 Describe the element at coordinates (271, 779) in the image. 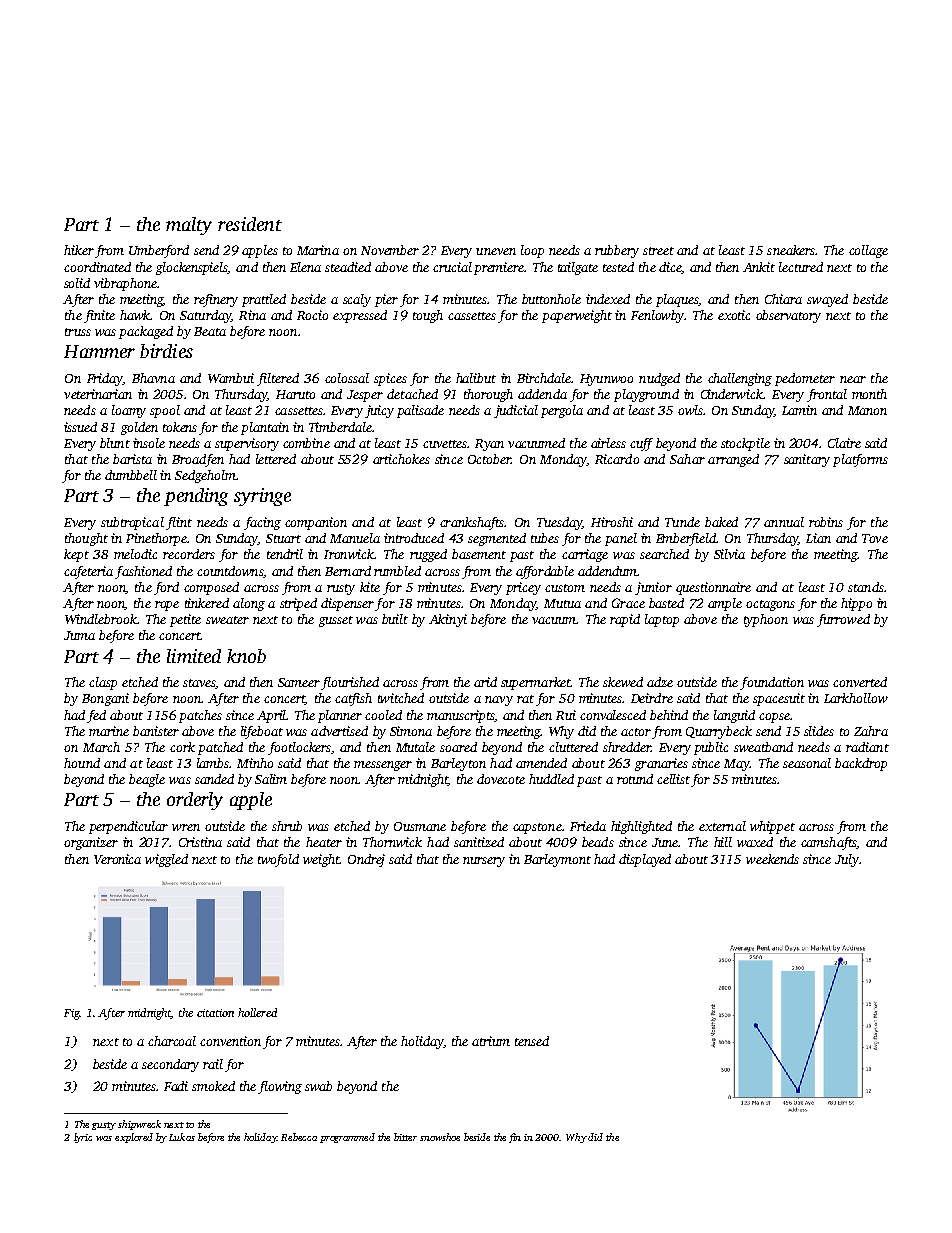

I see `Salim` at that location.
